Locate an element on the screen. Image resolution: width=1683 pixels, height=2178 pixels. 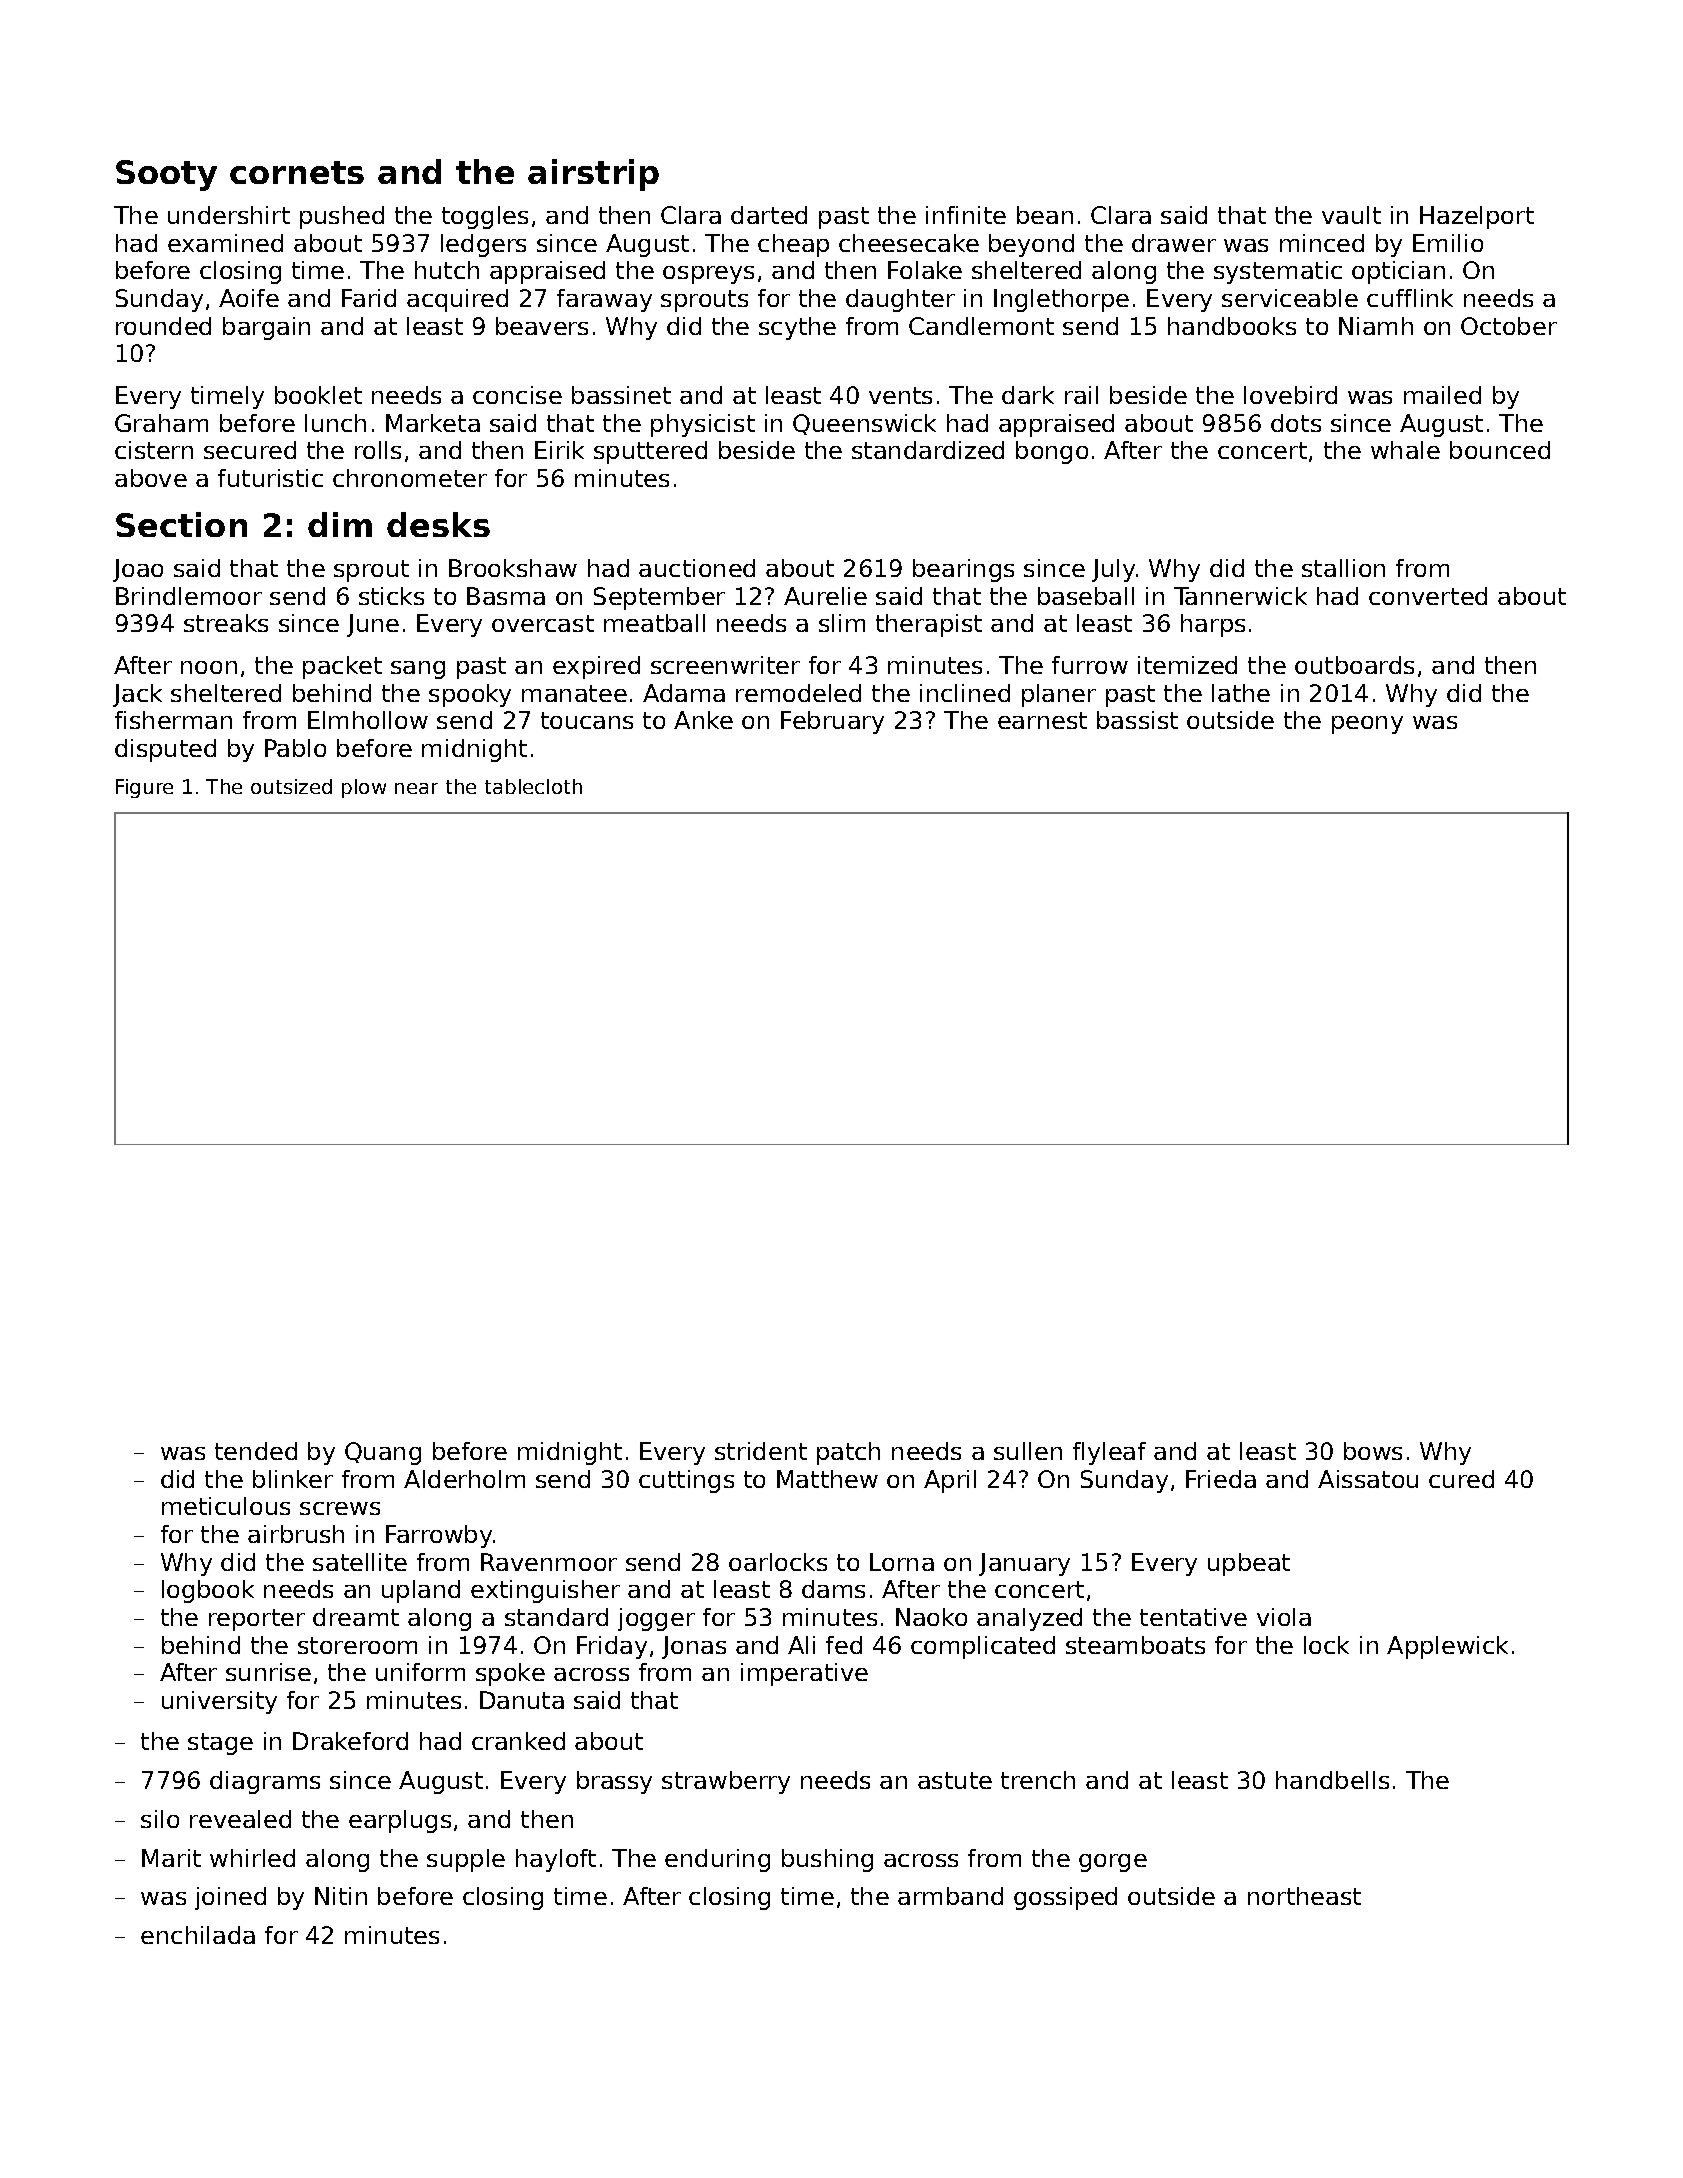
near is located at coordinates (416, 788).
